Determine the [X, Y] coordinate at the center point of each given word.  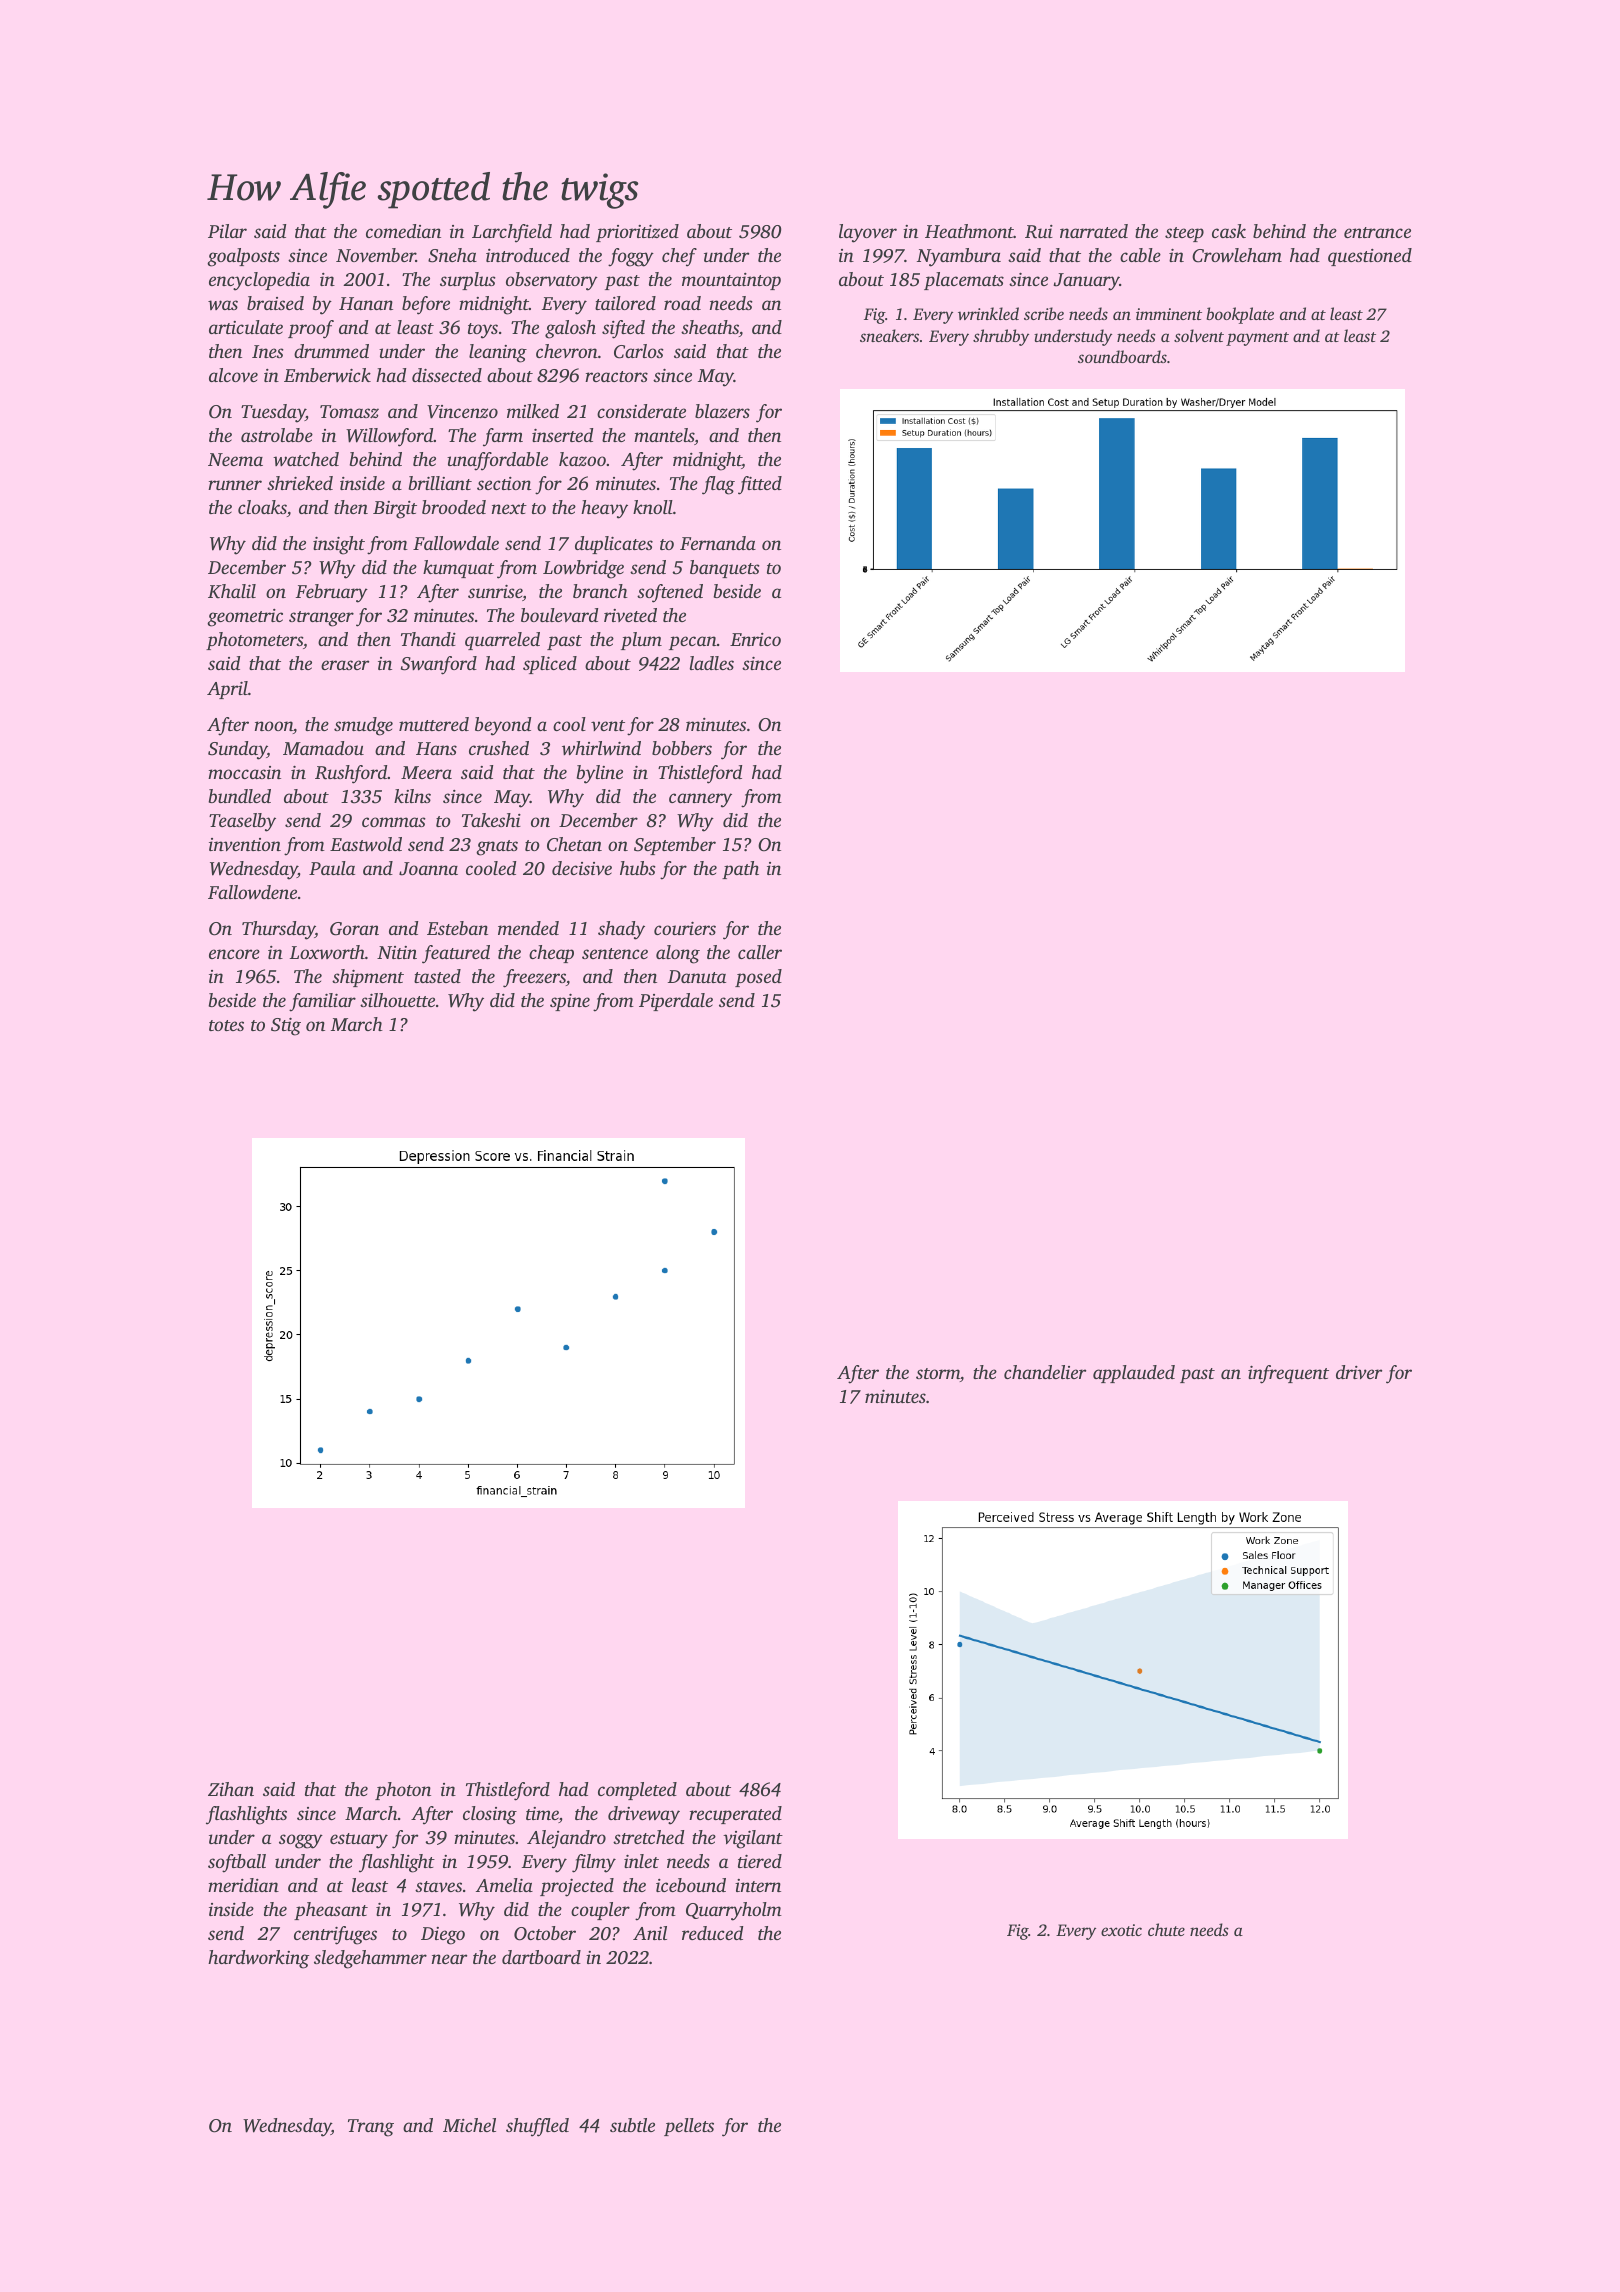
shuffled [537, 2127]
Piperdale [676, 1002]
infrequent [1288, 1374]
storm [938, 1373]
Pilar [227, 231]
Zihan [231, 1789]
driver [1359, 1372]
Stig [286, 1027]
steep [1184, 234]
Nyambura [959, 257]
